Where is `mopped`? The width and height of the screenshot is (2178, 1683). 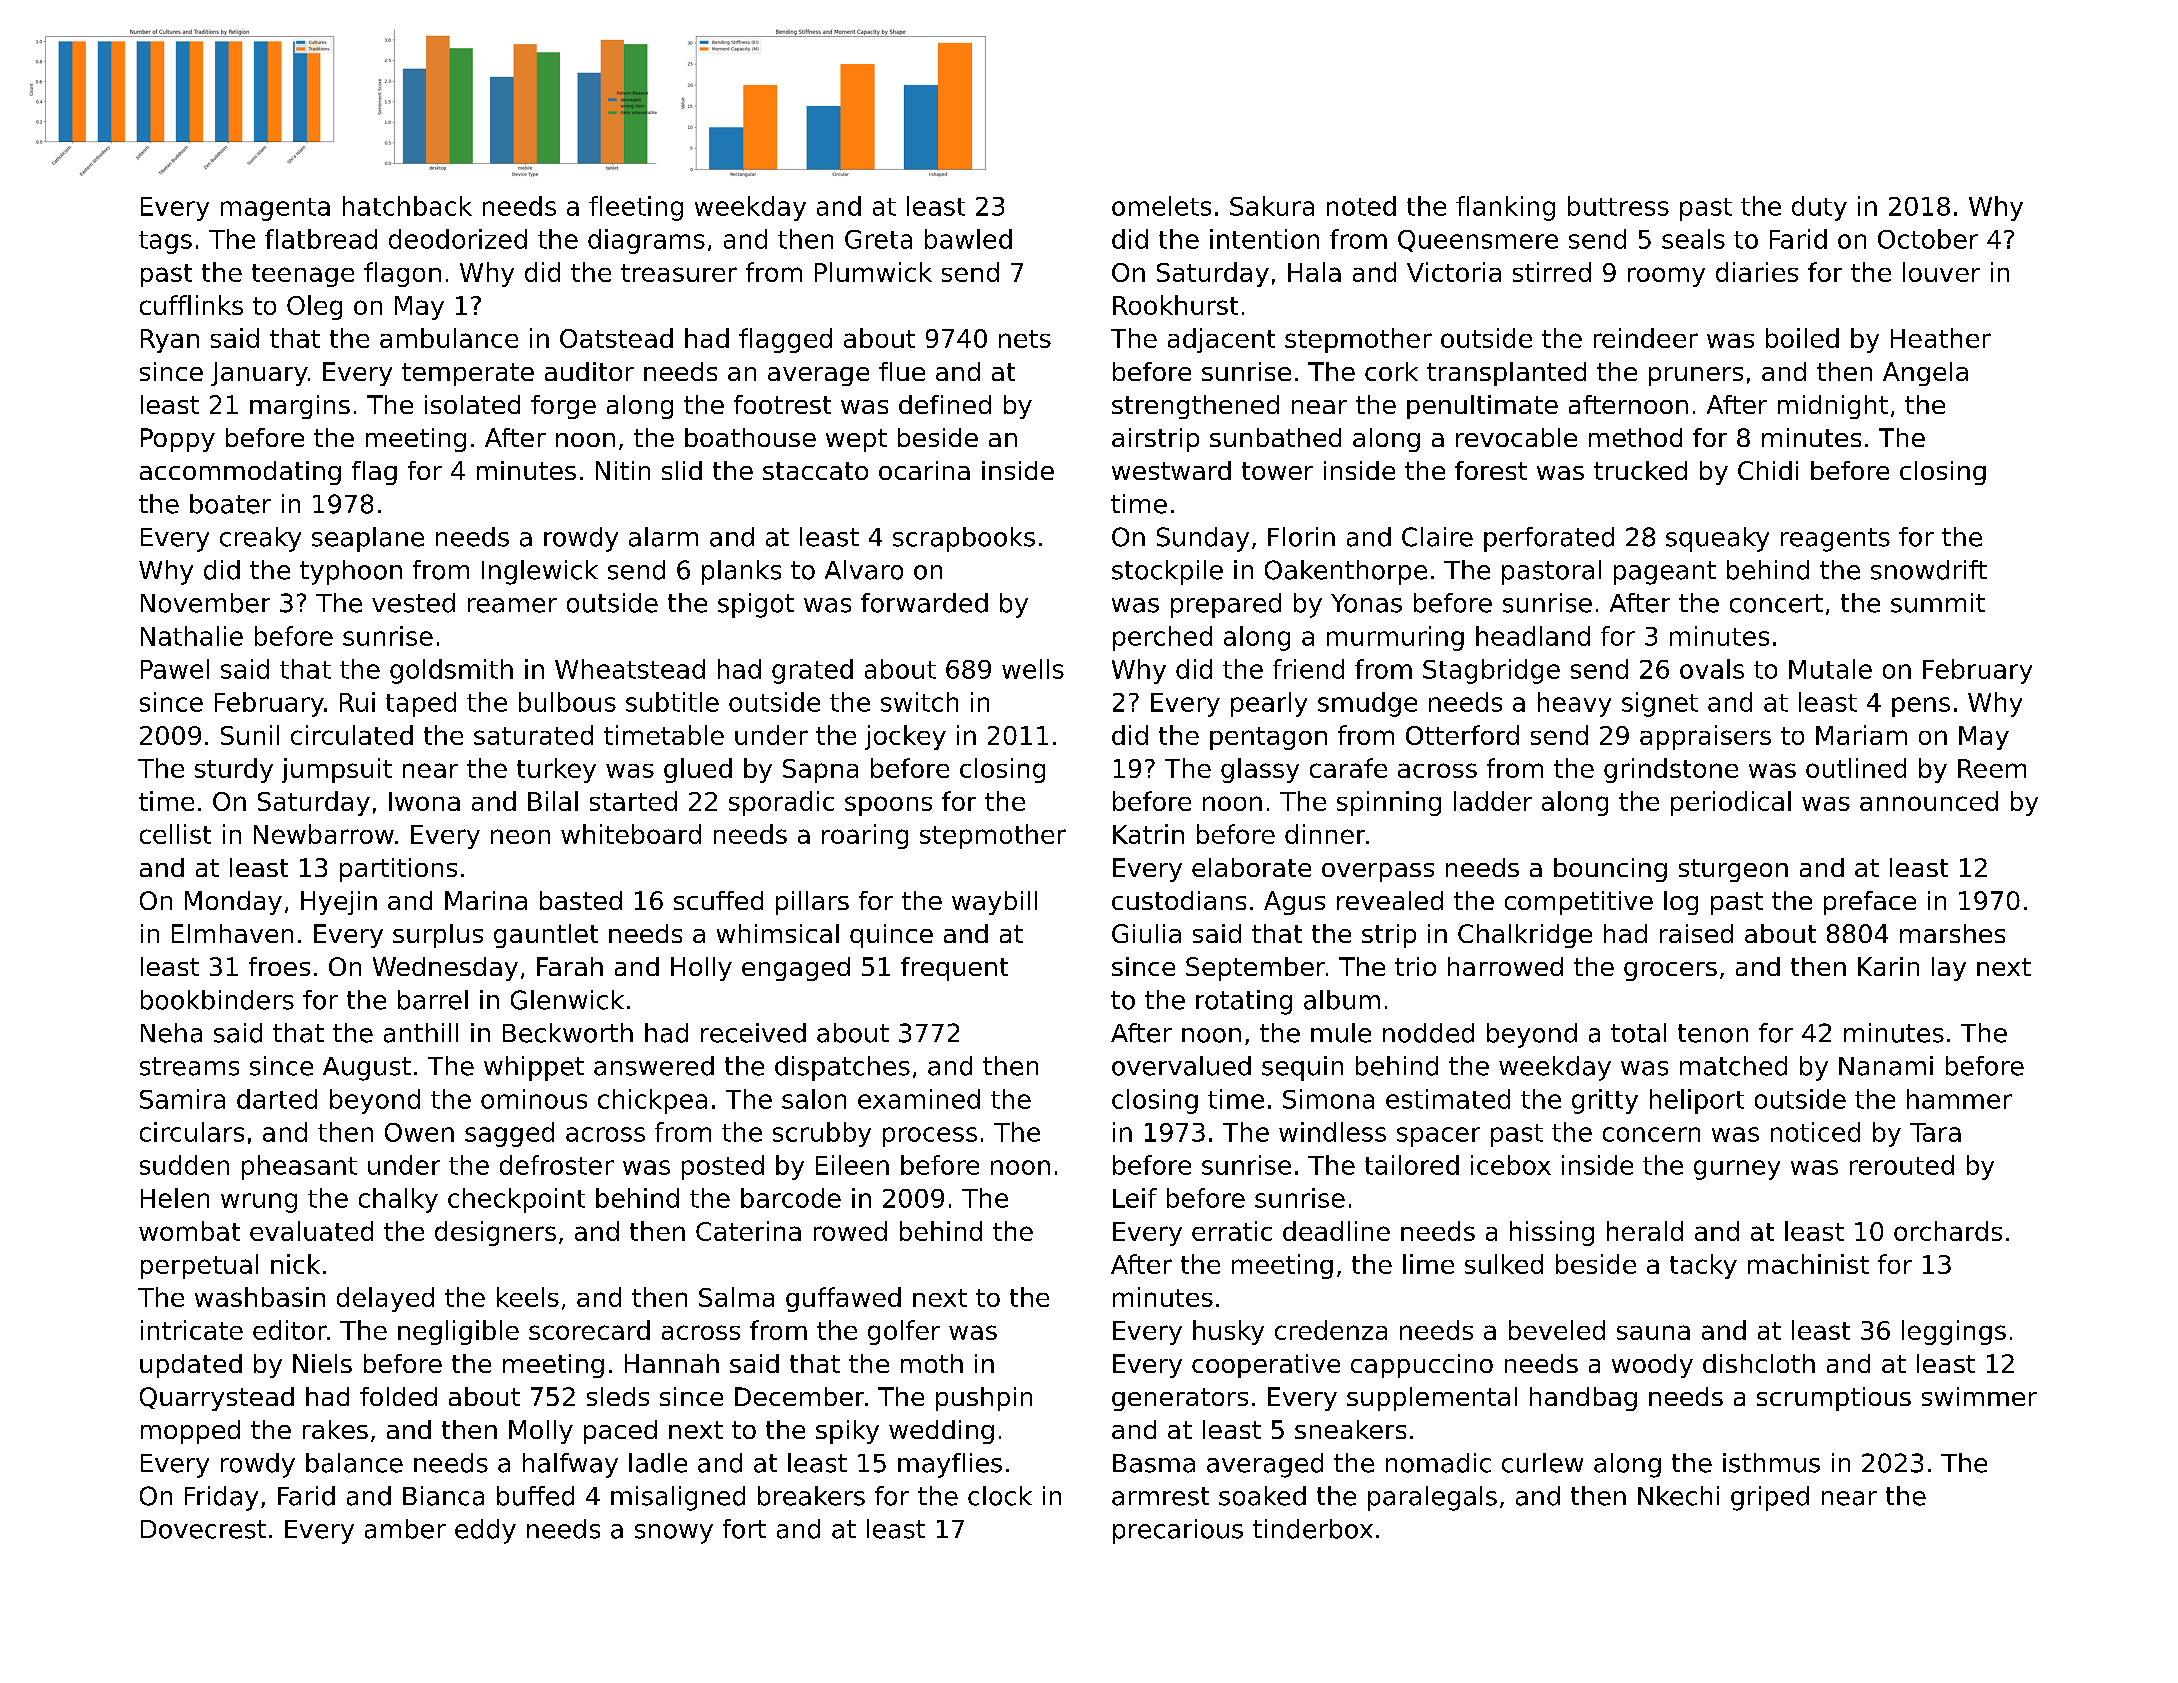
mopped is located at coordinates (190, 1432).
